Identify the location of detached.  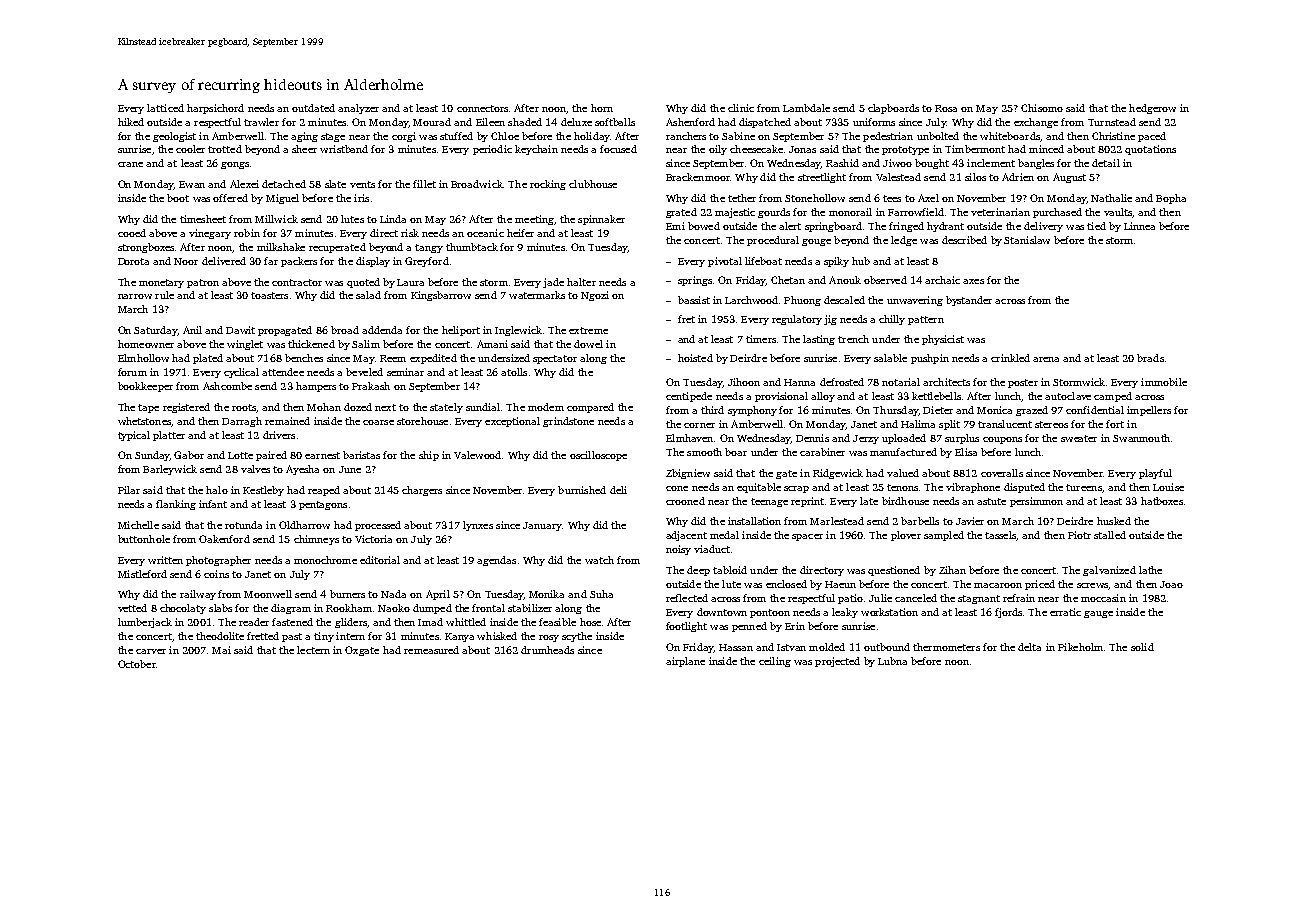
(284, 184).
